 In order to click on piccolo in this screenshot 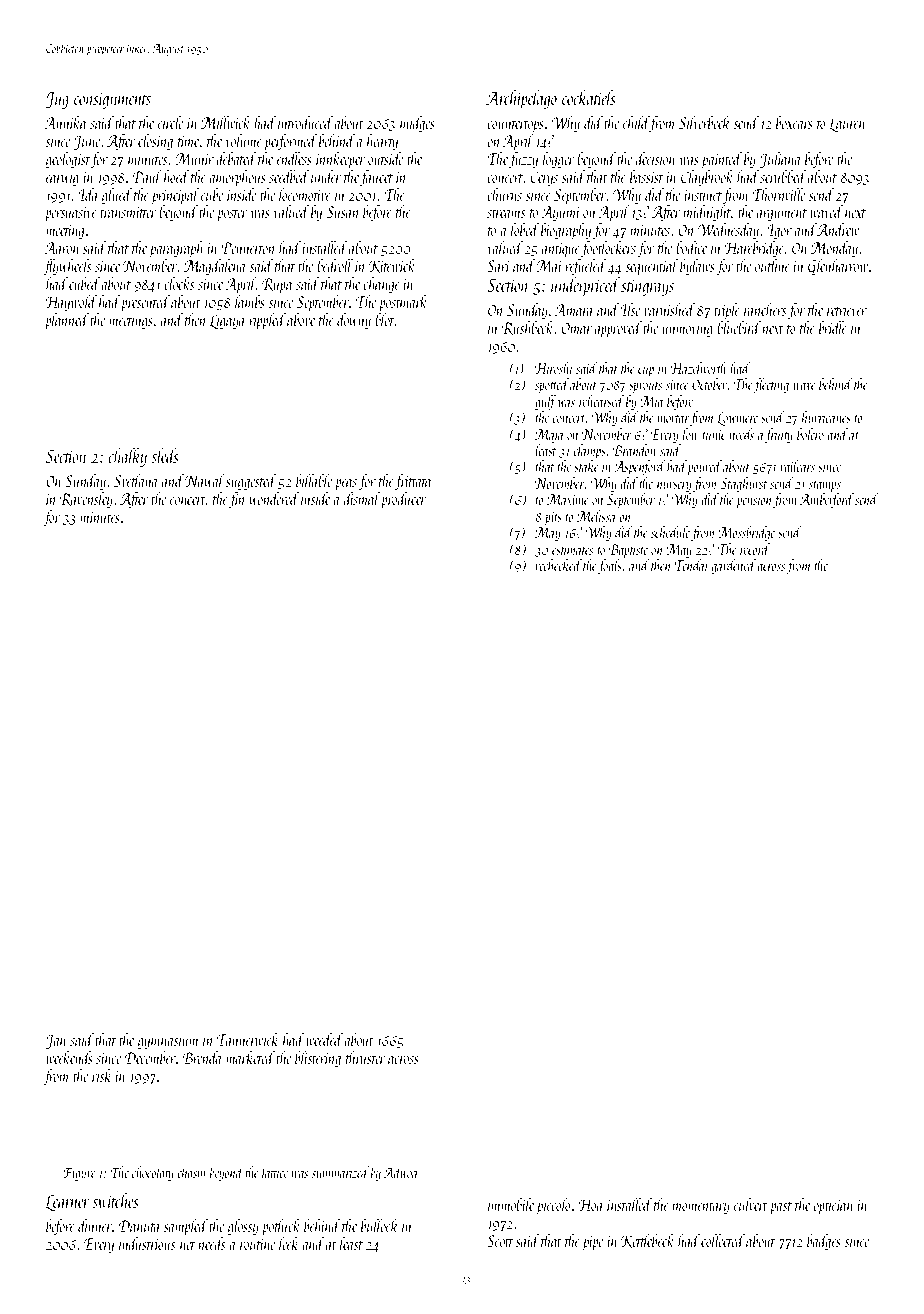, I will do `click(553, 1206)`.
